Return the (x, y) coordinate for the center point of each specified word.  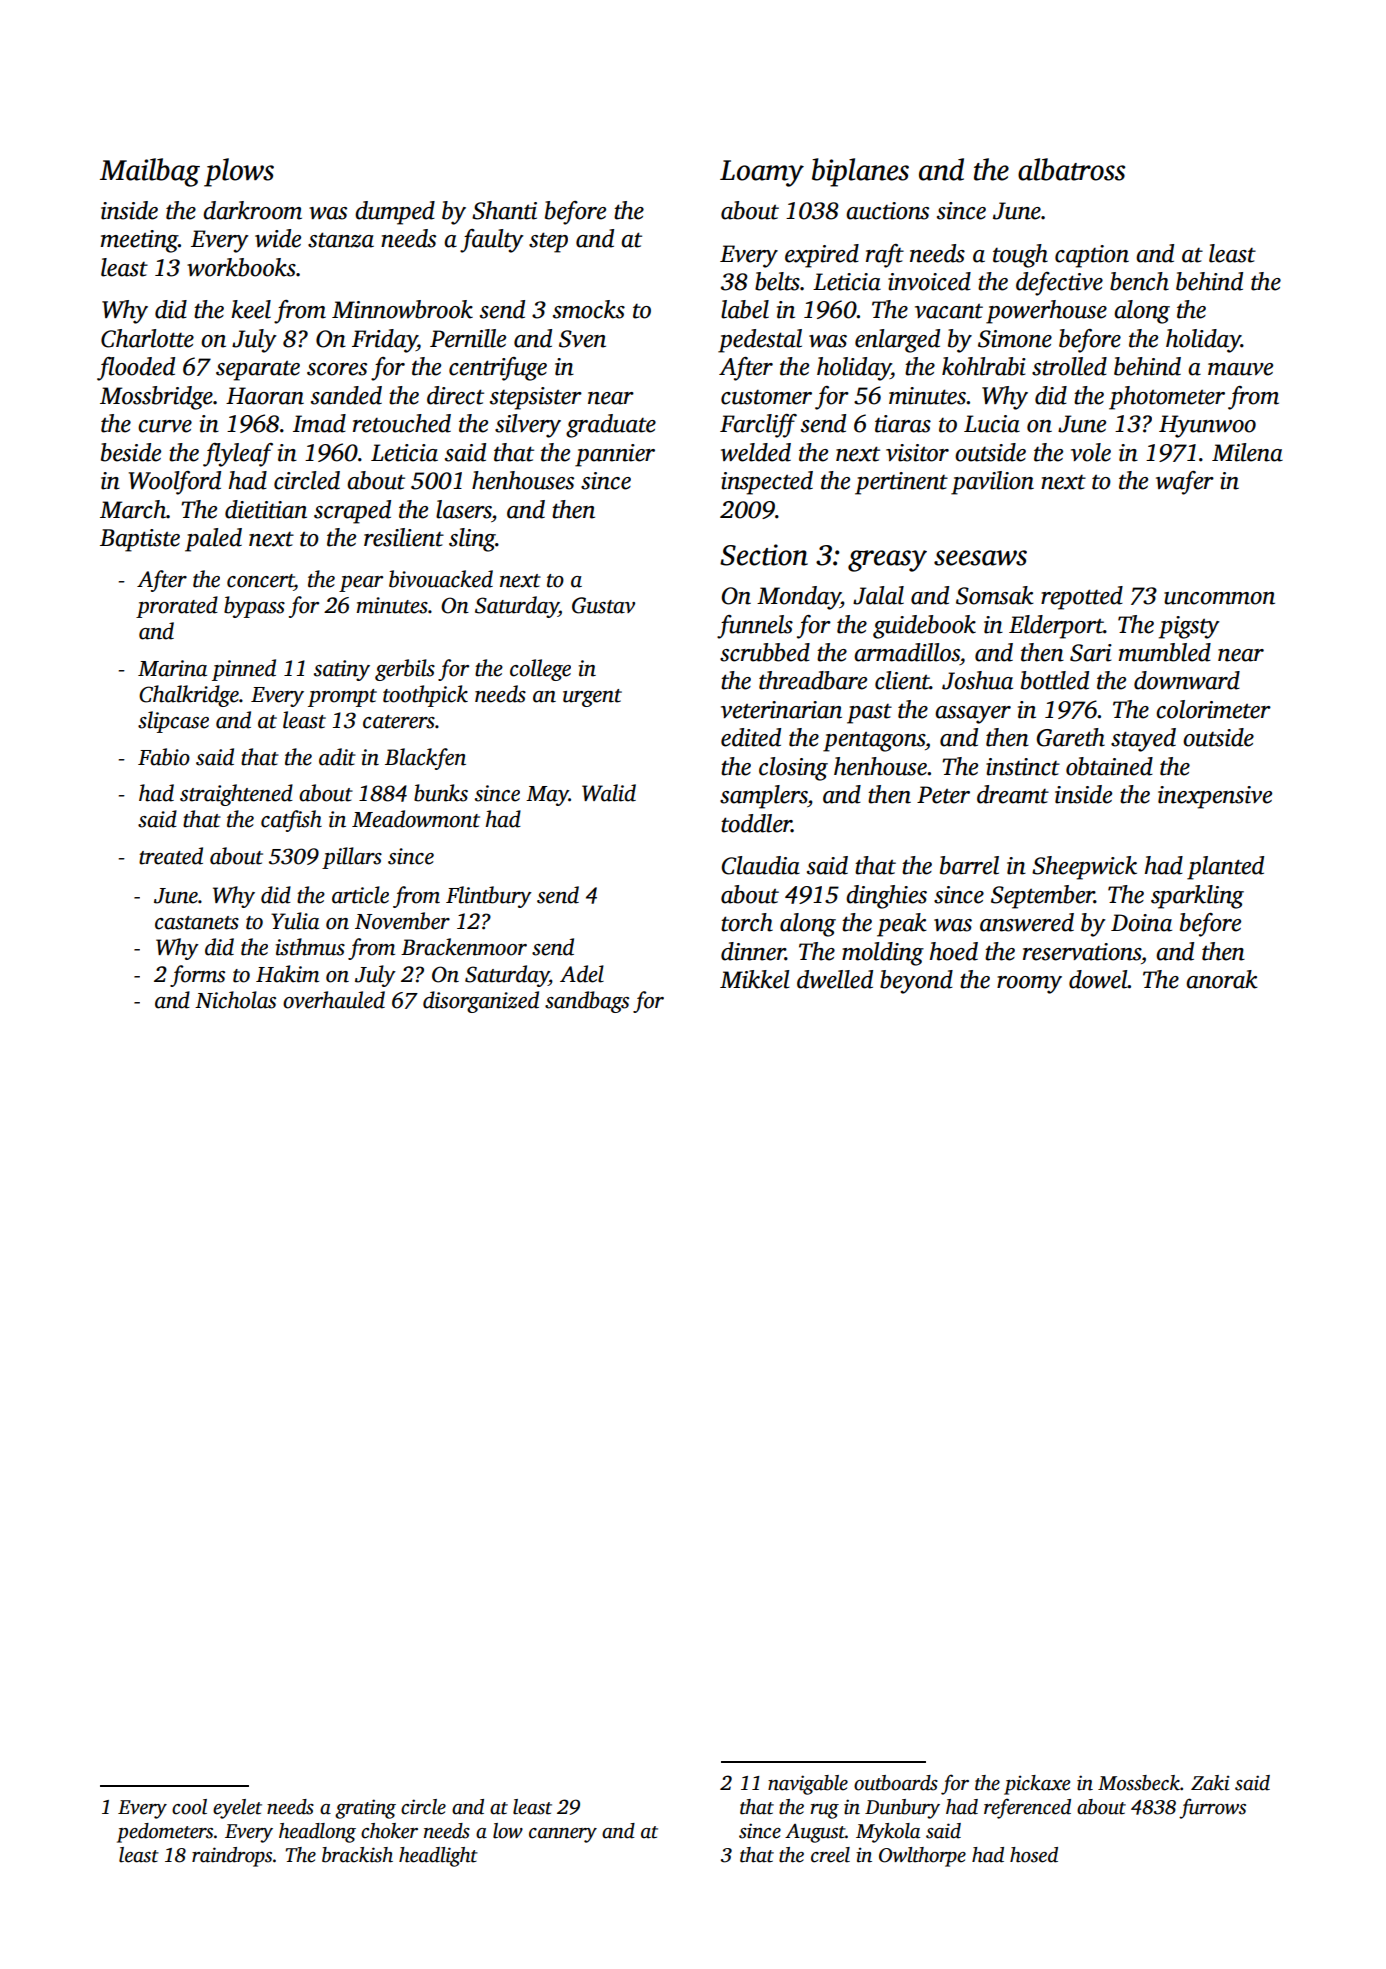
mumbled (1165, 652)
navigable (808, 1785)
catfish (291, 821)
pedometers (165, 1833)
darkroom (252, 210)
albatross (1071, 169)
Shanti (504, 210)
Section (764, 555)
